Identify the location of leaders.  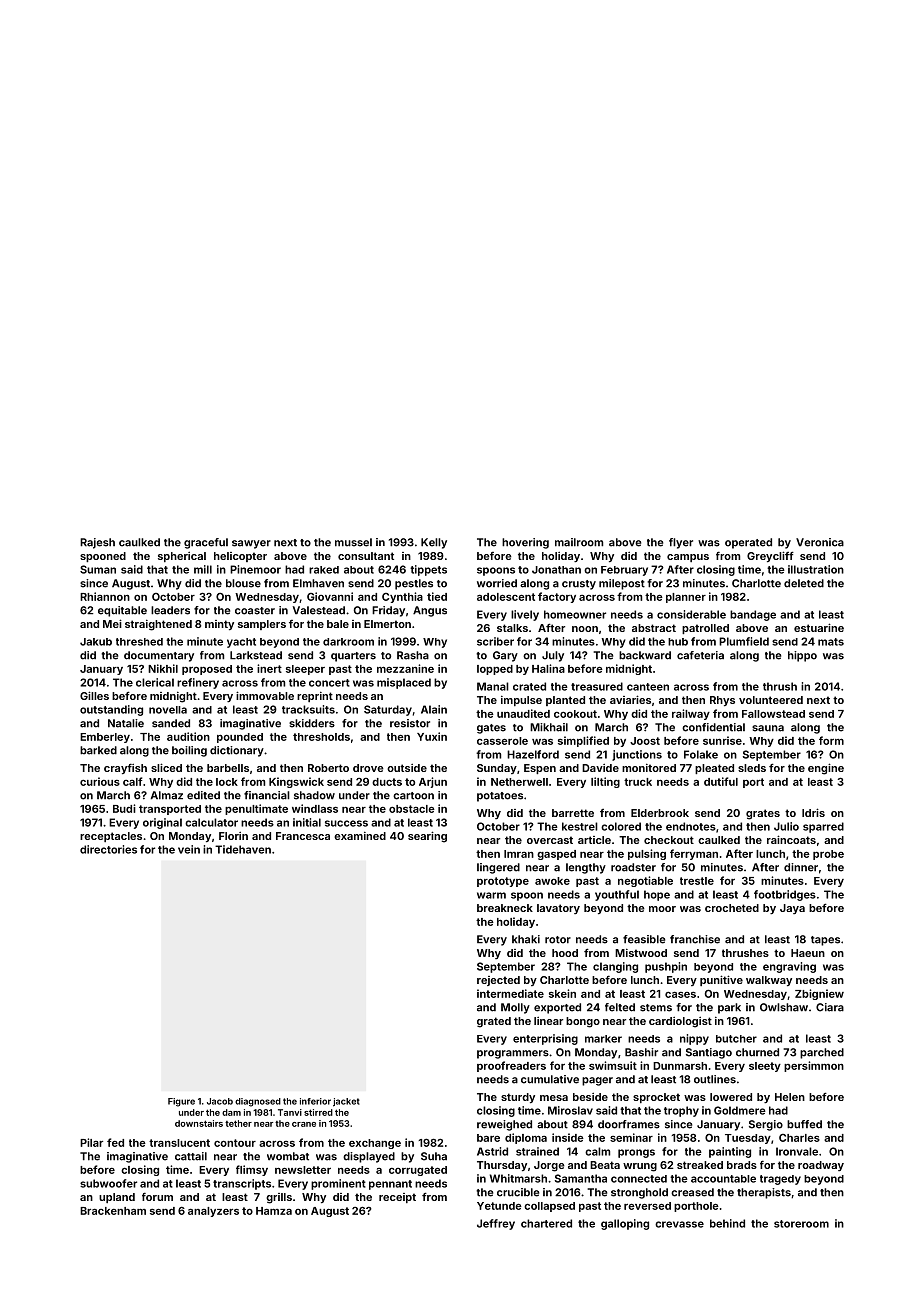
(170, 610).
